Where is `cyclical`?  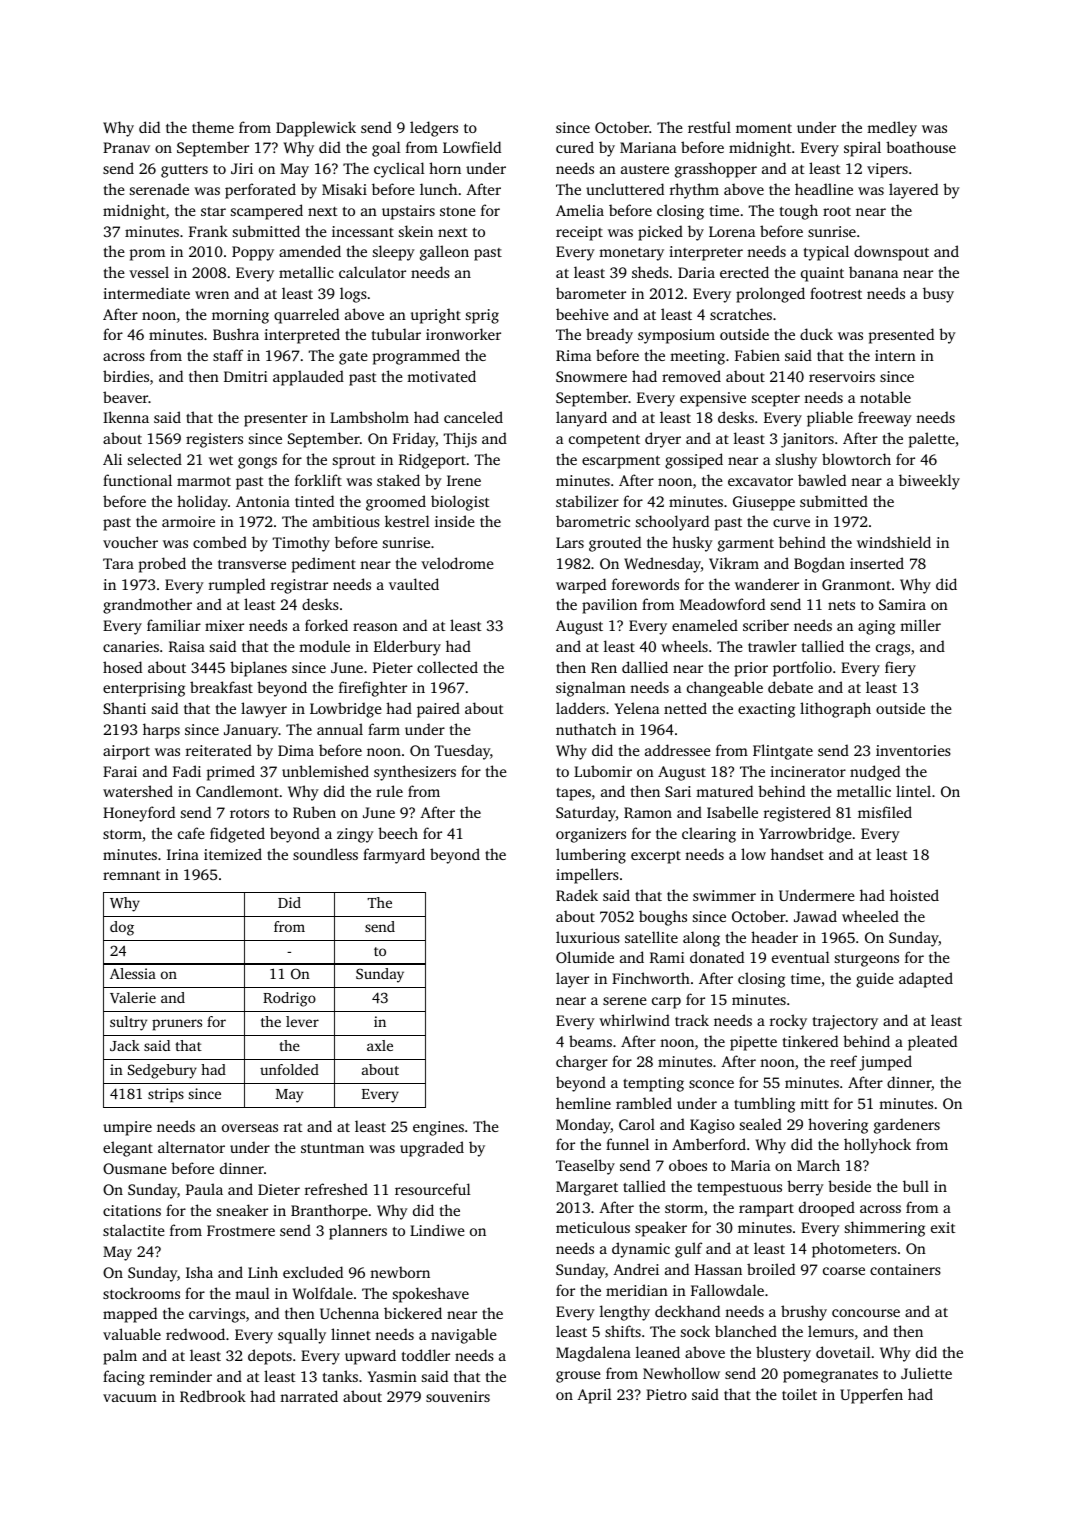
cyclical is located at coordinates (399, 170).
